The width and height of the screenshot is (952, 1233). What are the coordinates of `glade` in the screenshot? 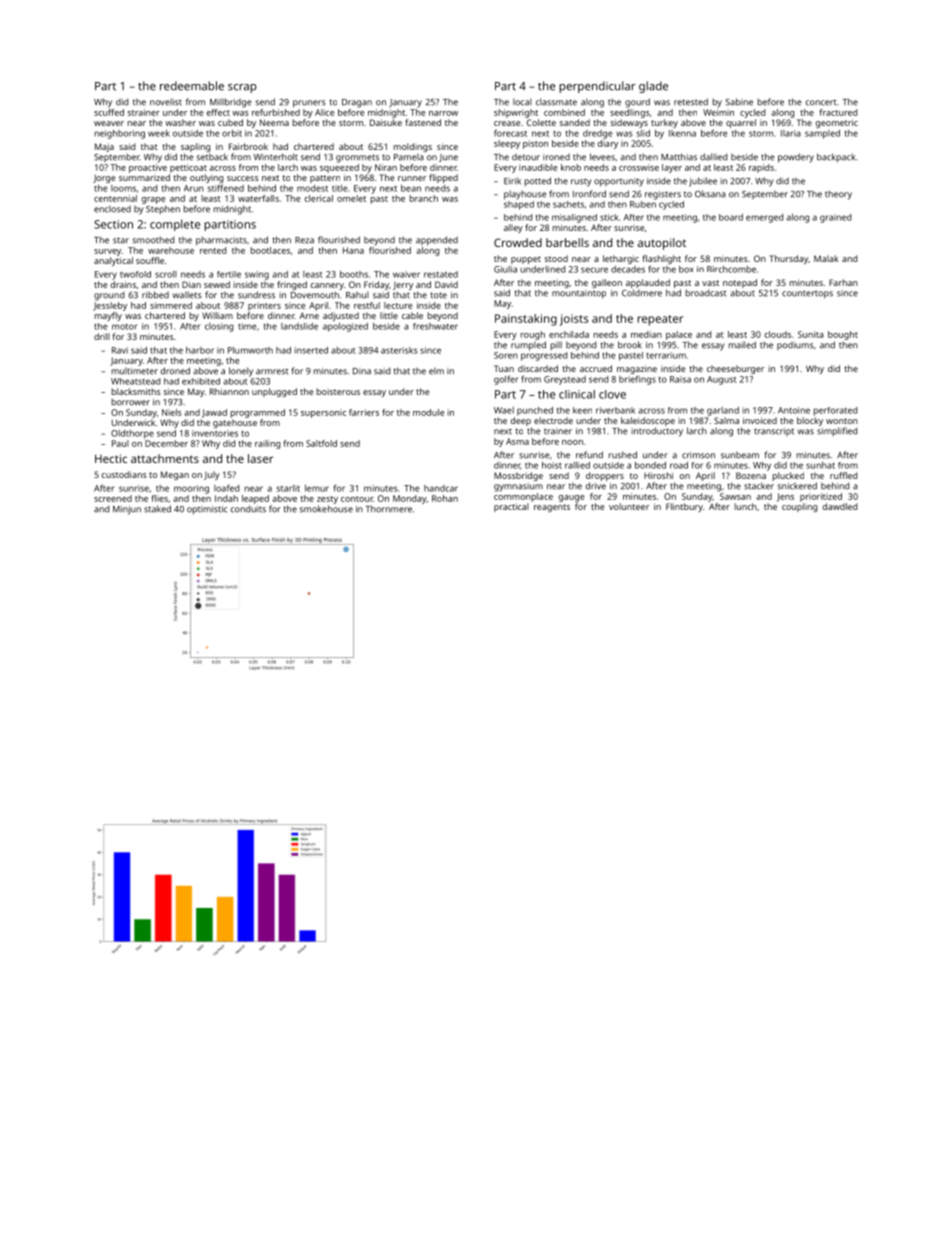 It's located at (653, 87).
